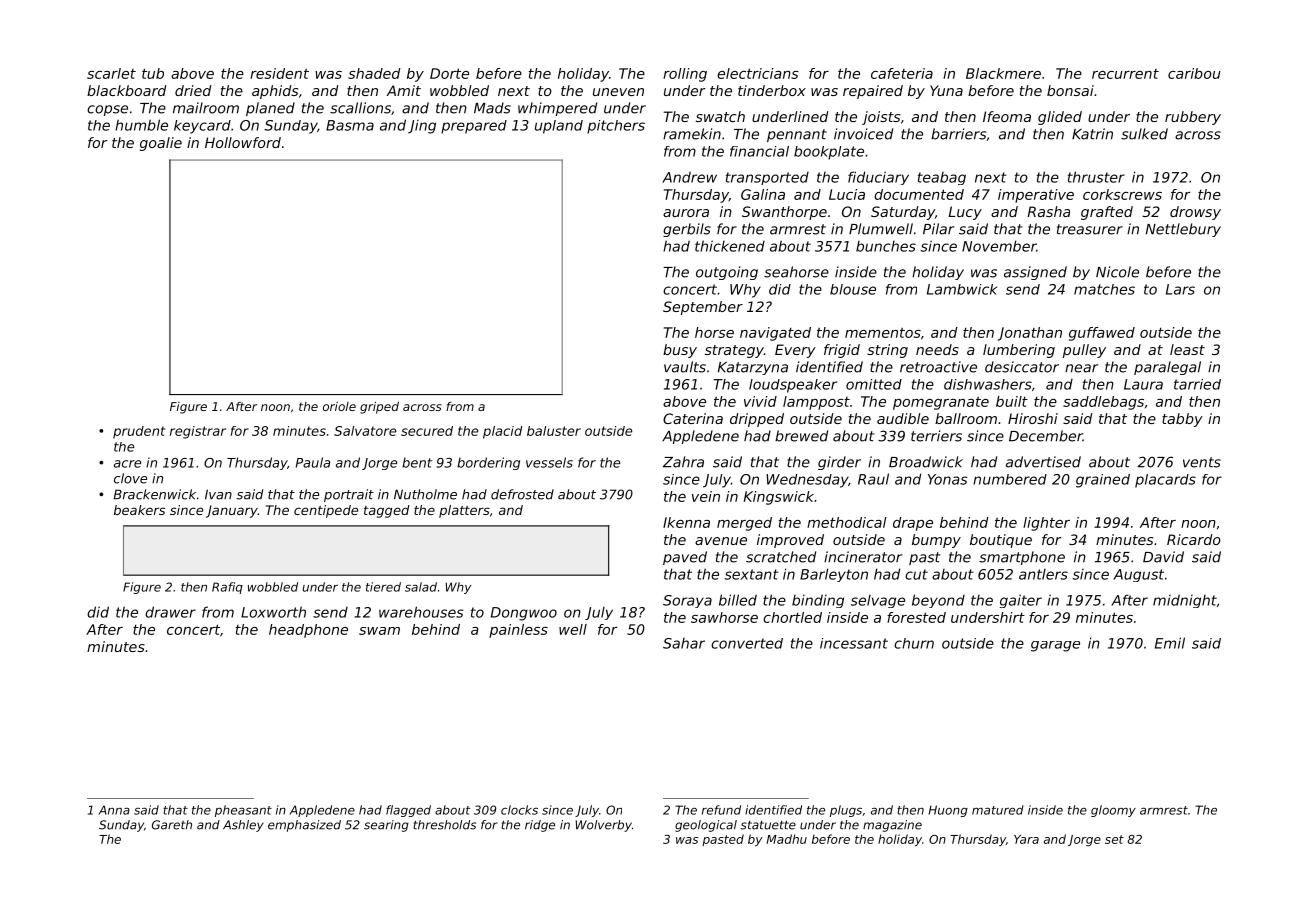 This screenshot has height=924, width=1308. I want to click on clove, so click(130, 478).
